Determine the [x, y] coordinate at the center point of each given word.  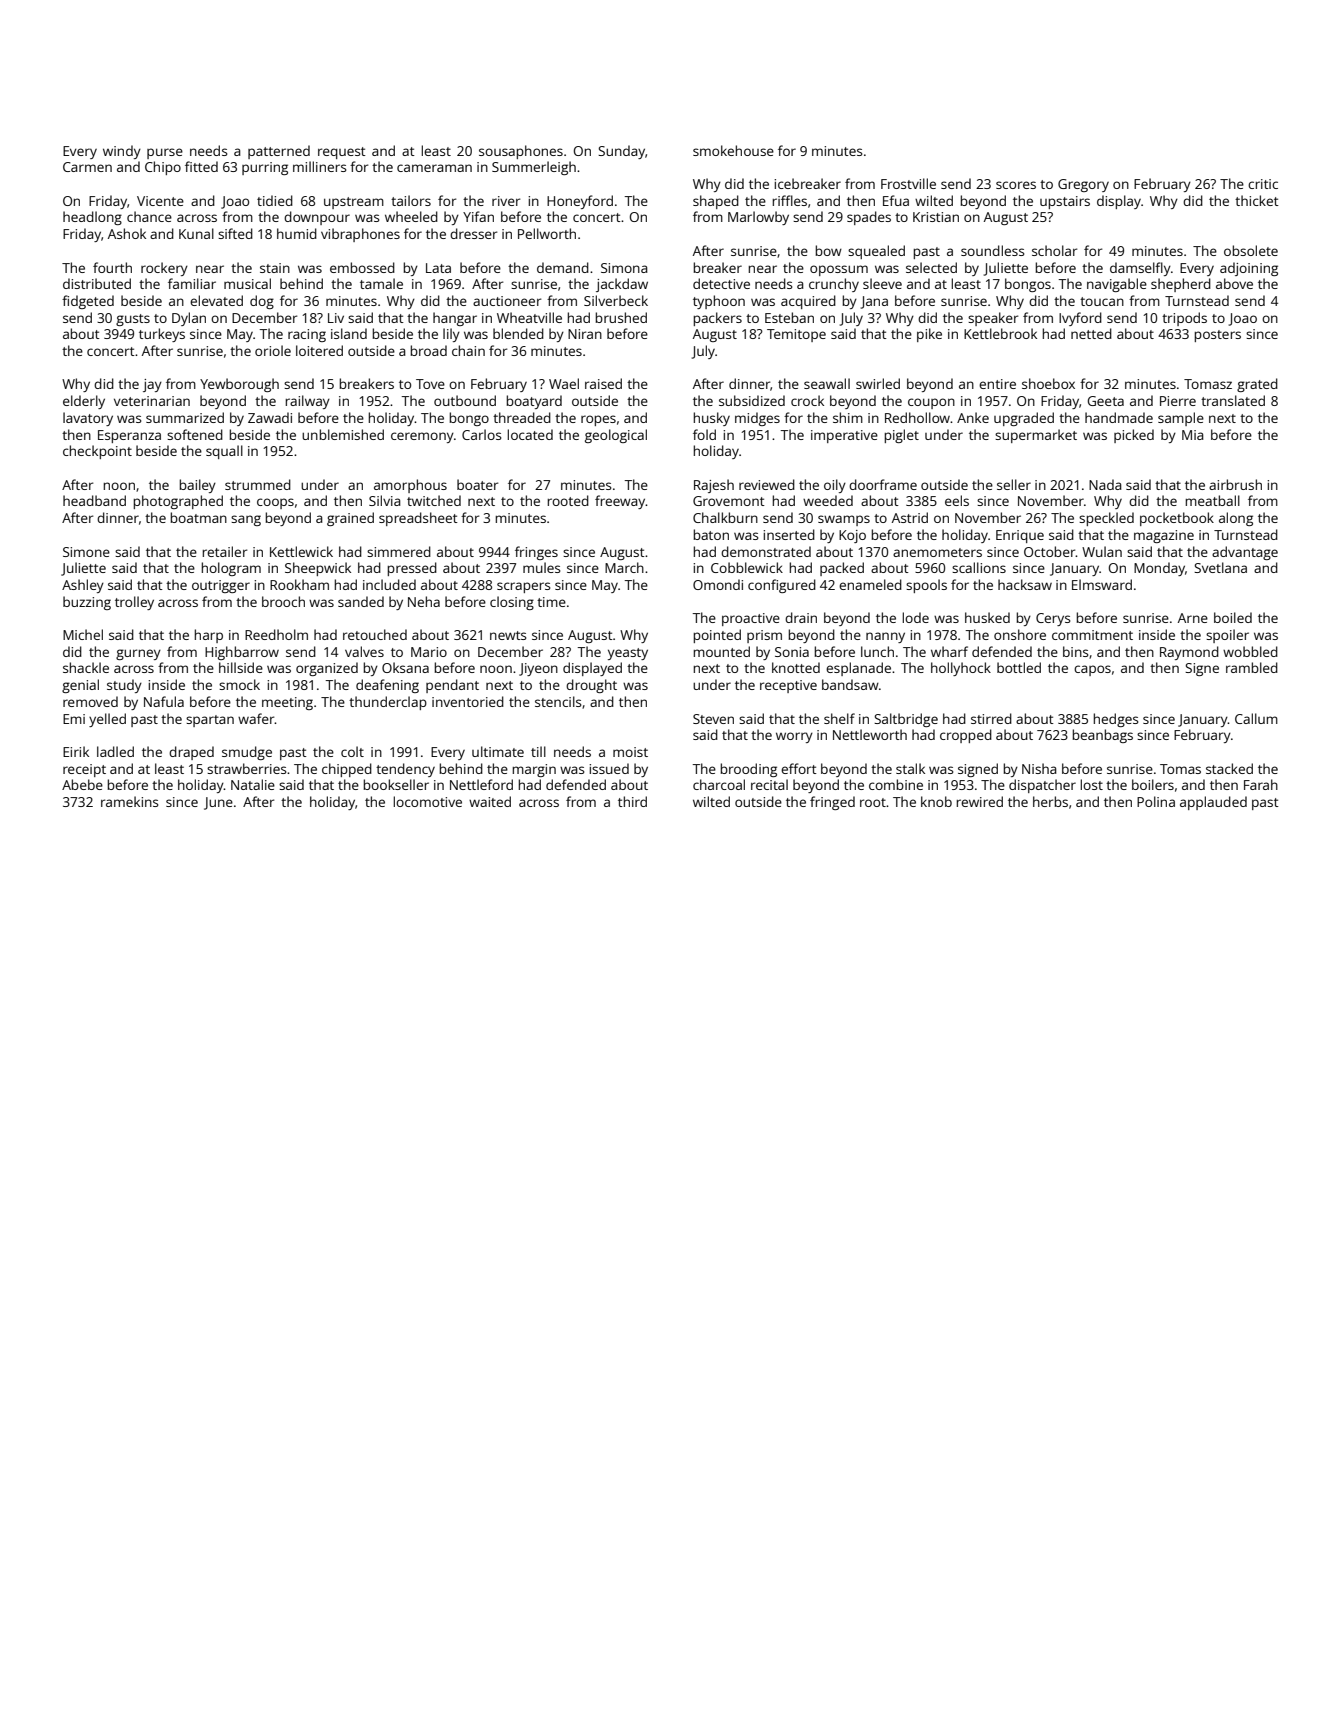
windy [122, 152]
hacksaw [1025, 584]
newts [508, 635]
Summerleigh [534, 168]
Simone [86, 552]
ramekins [129, 801]
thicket [1257, 200]
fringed [832, 803]
